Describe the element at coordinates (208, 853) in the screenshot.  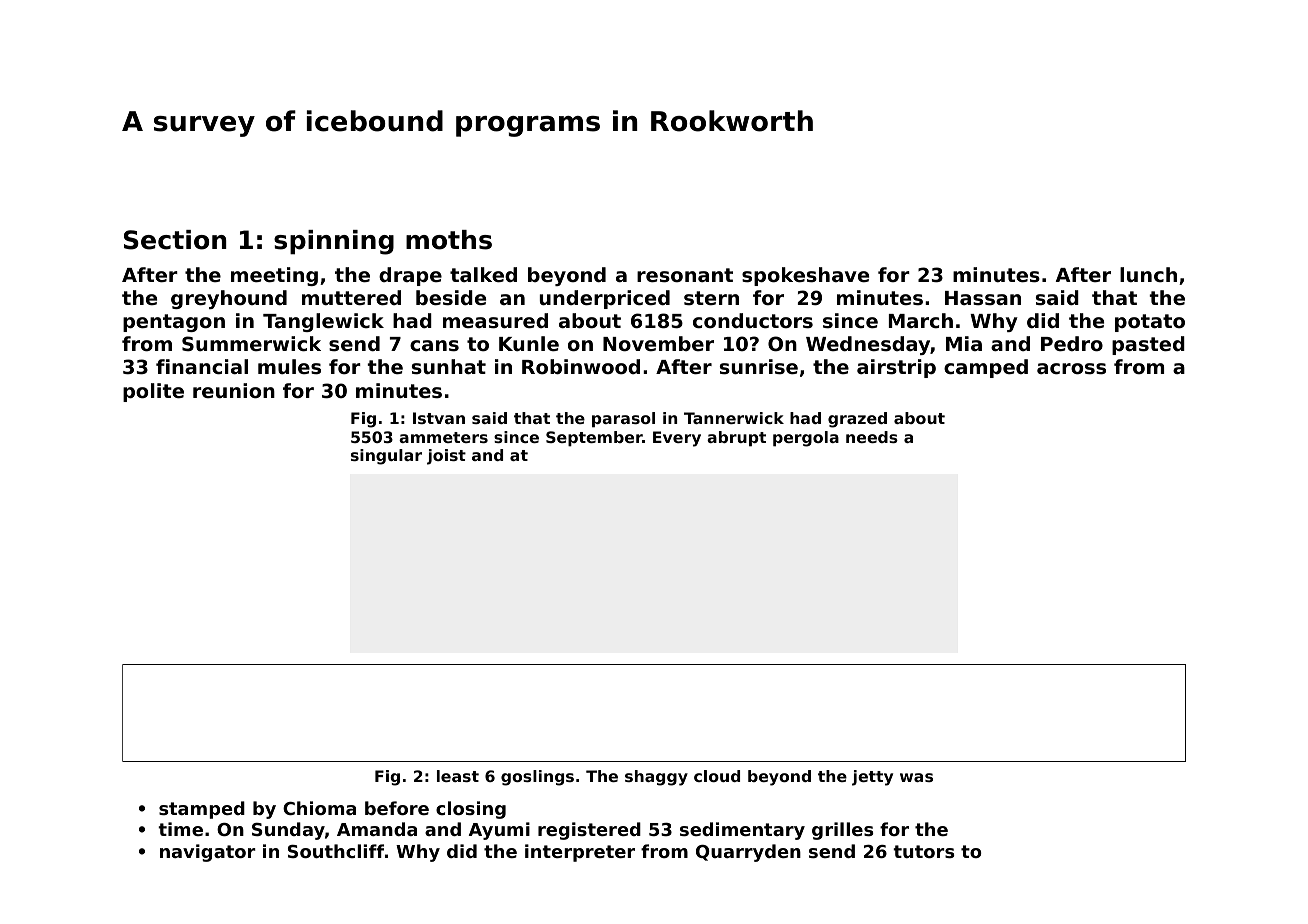
I see `navigator` at that location.
